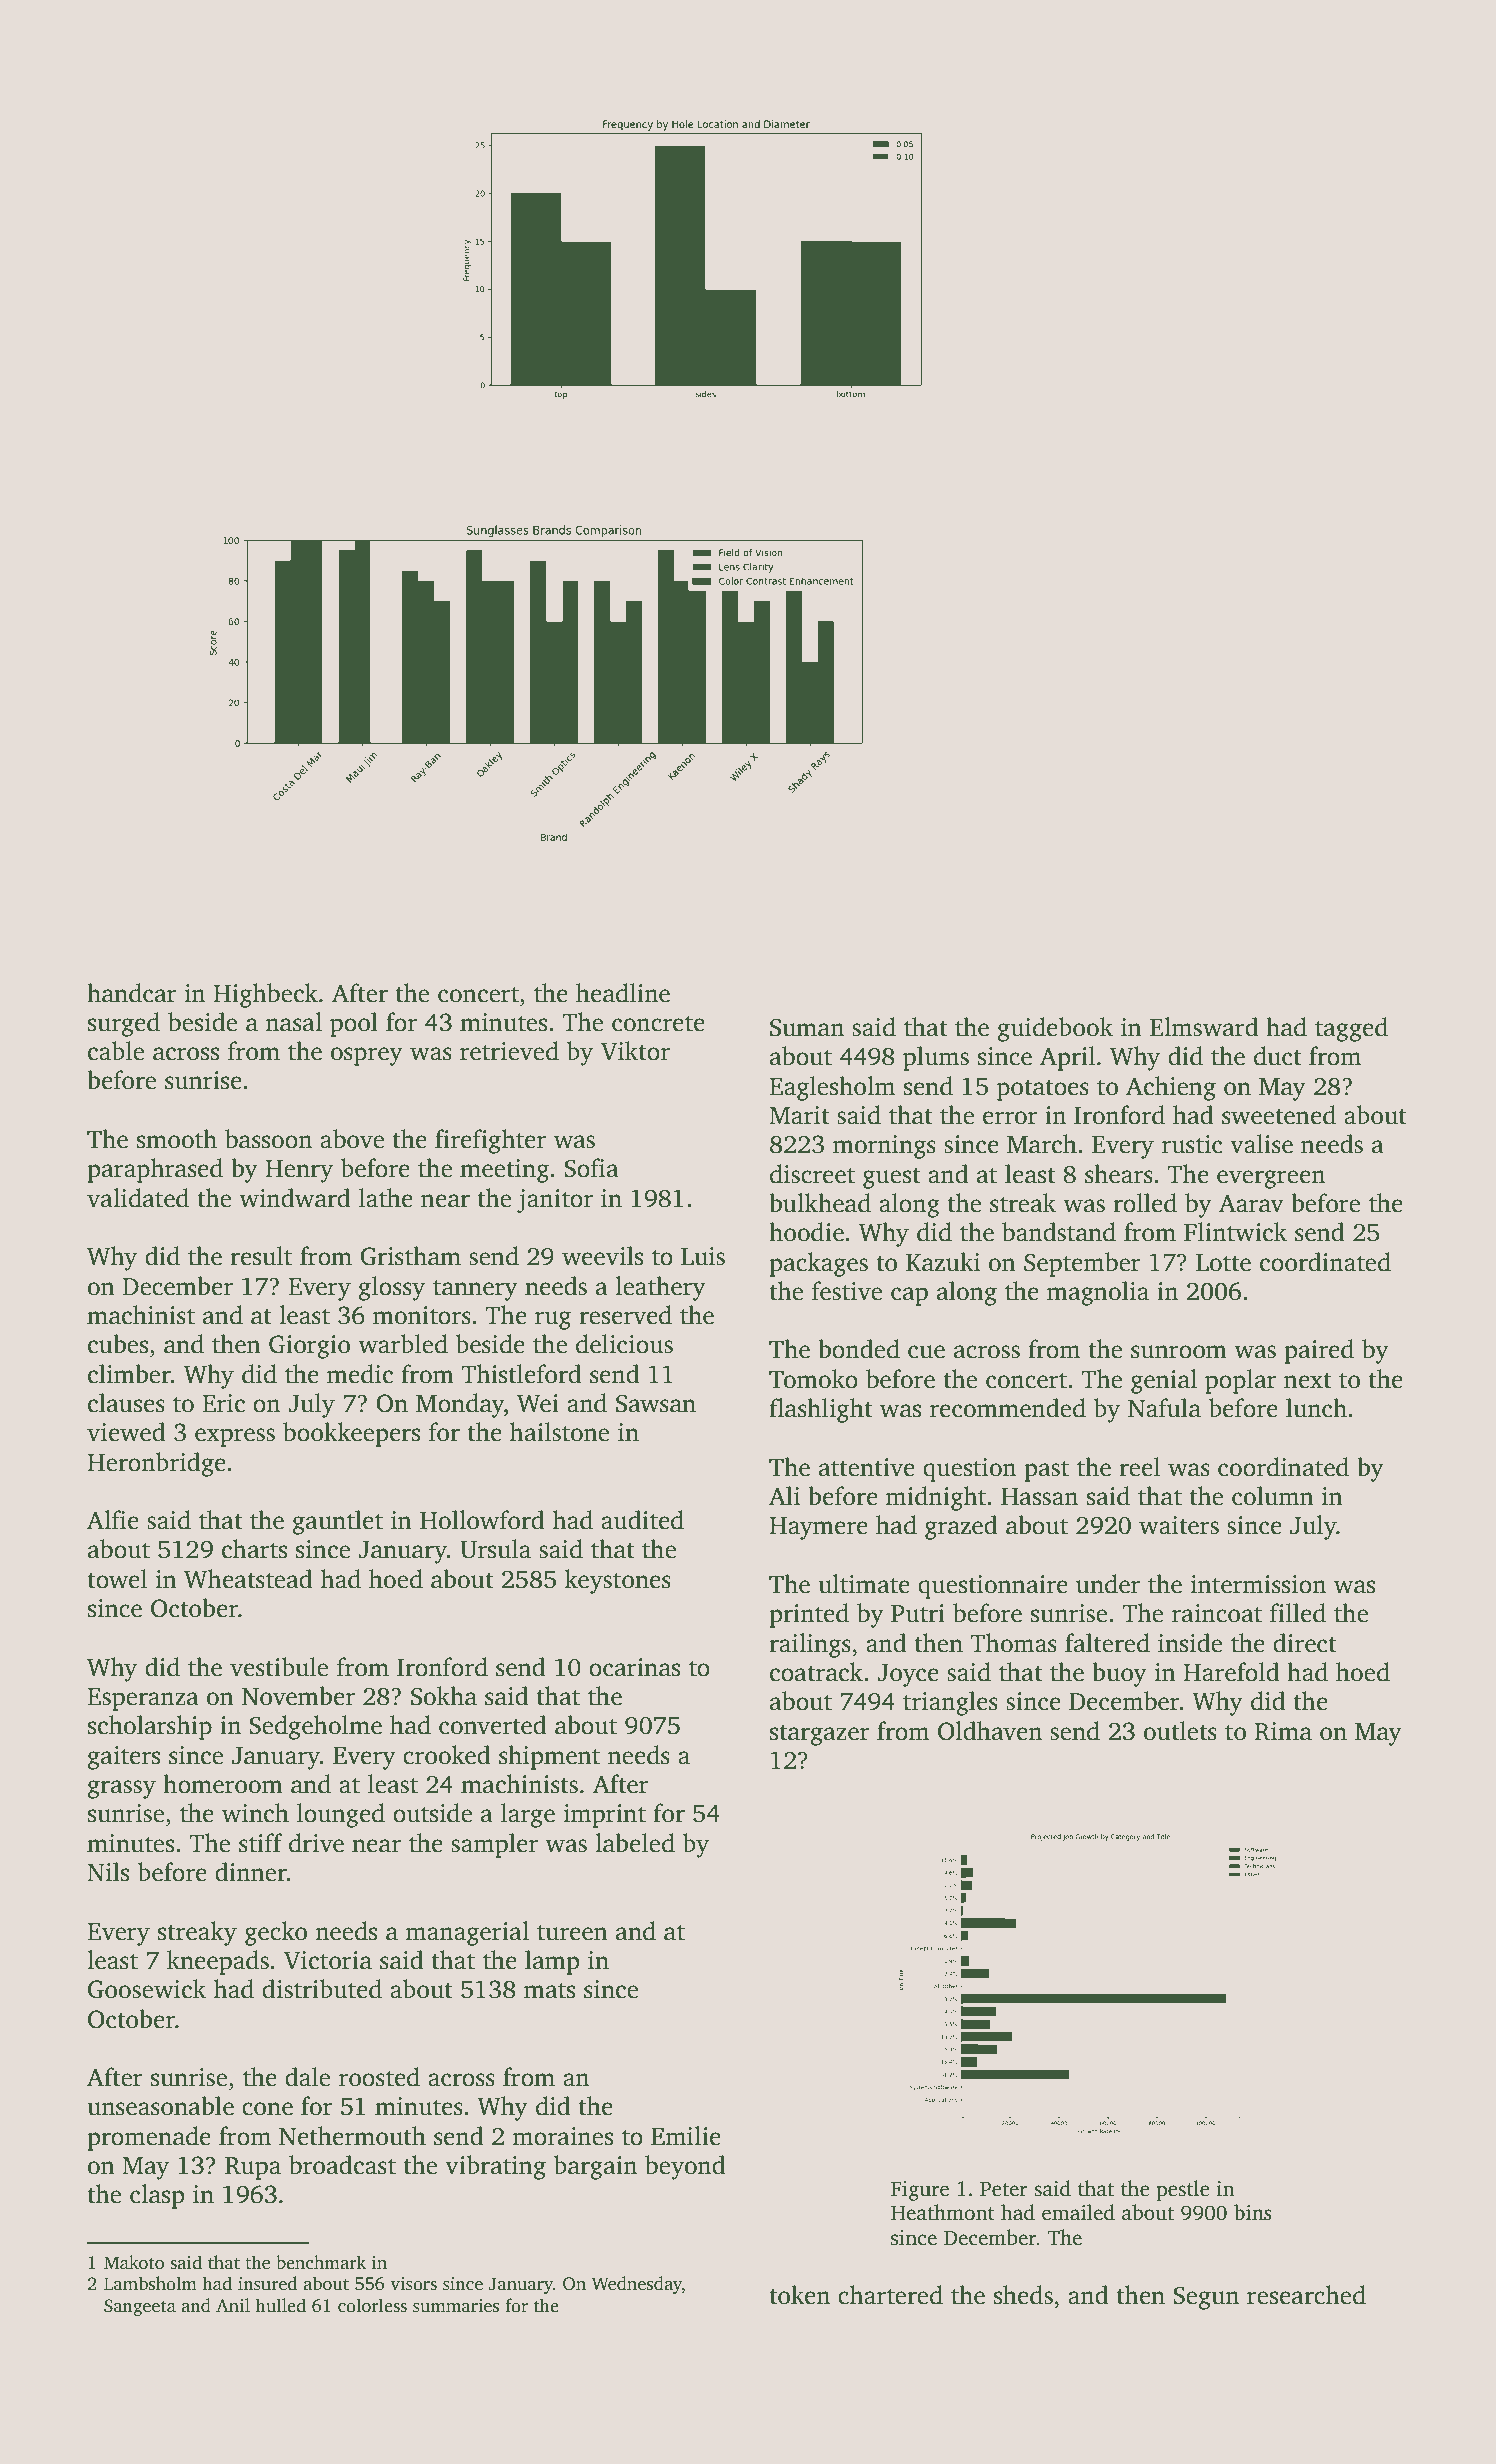  What do you see at coordinates (268, 1139) in the page?
I see `bassoon` at bounding box center [268, 1139].
